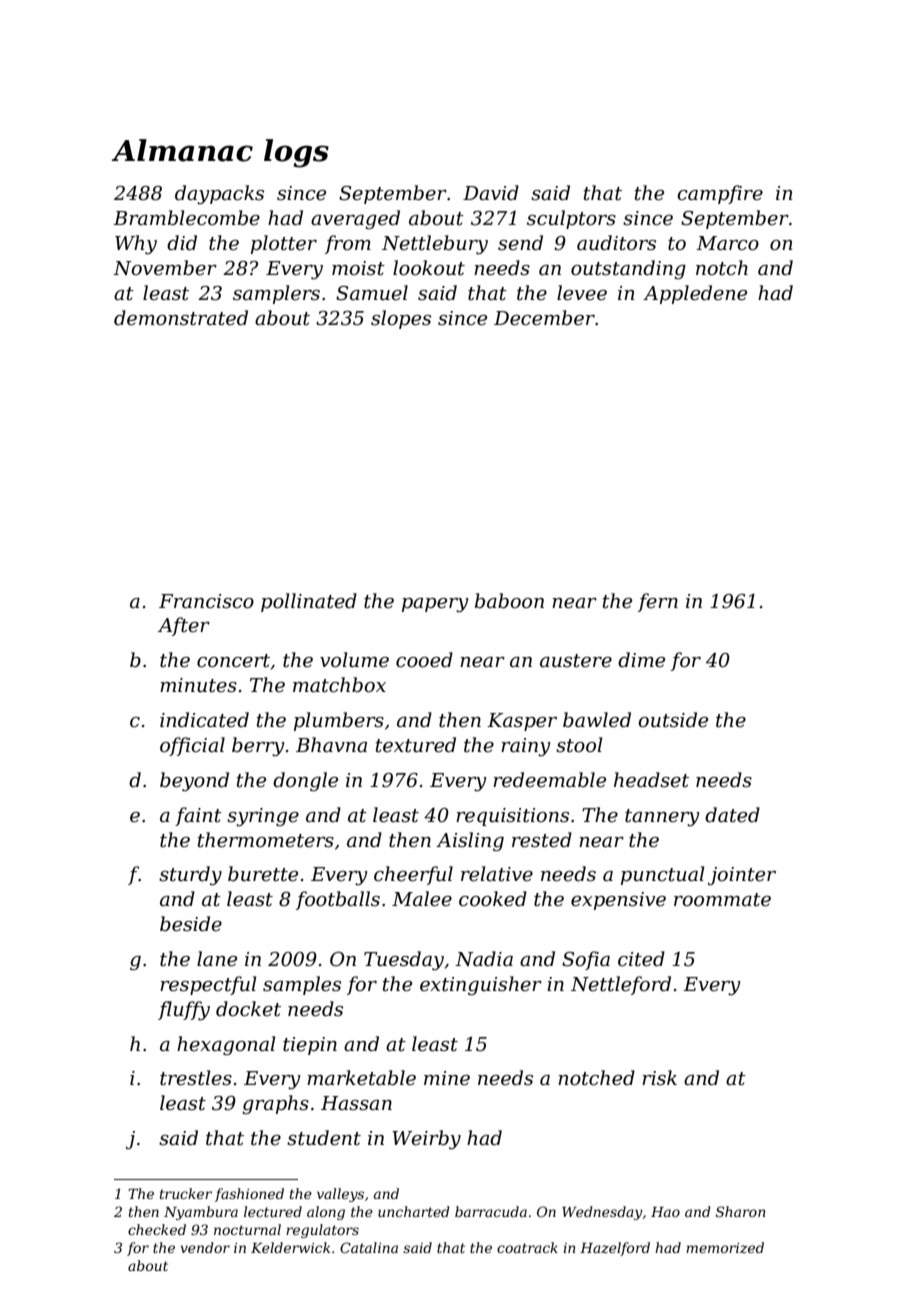  I want to click on dongle, so click(305, 782).
